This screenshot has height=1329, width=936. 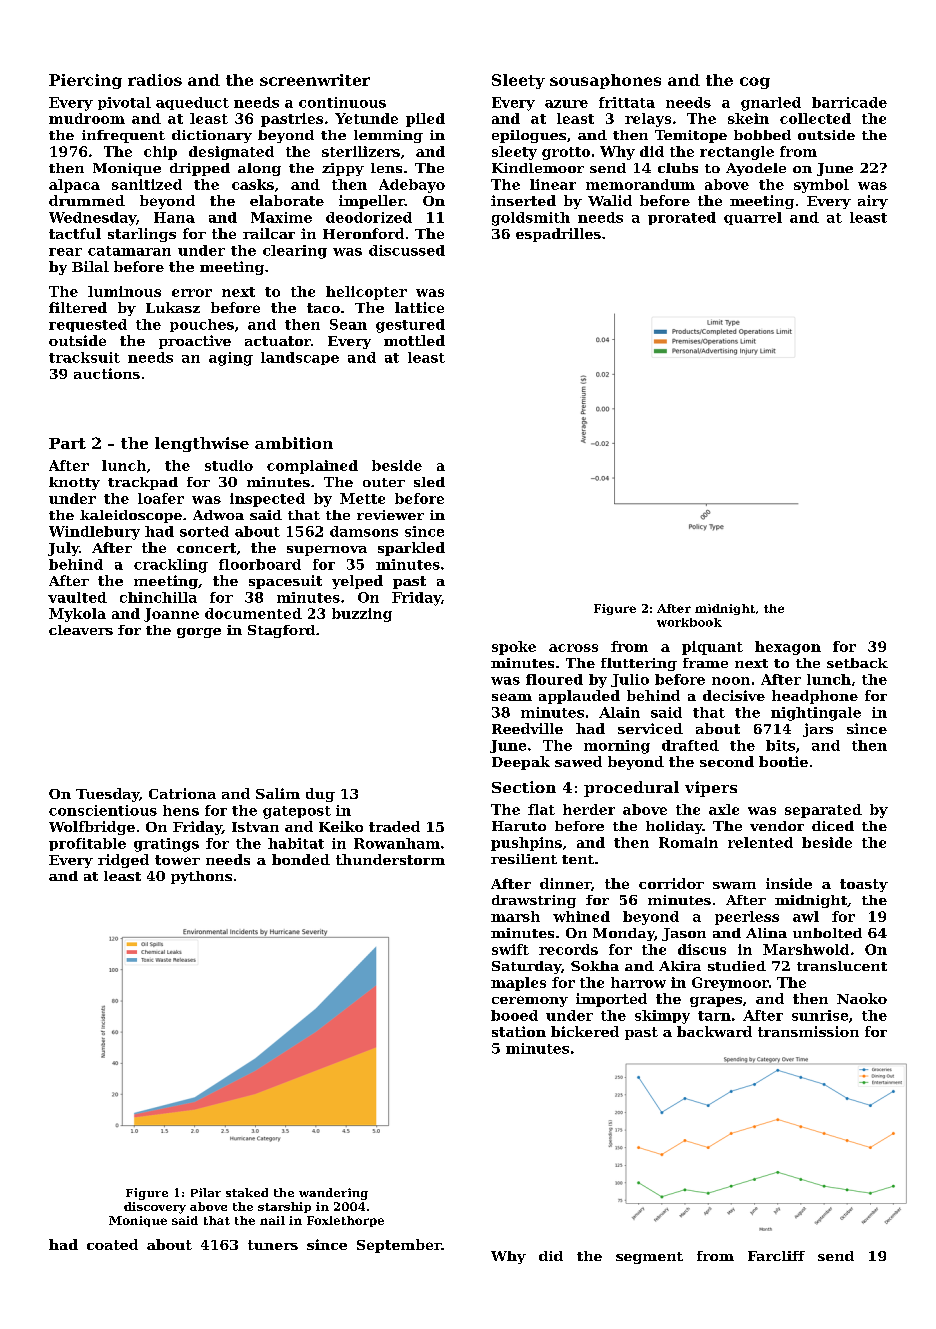 I want to click on coated, so click(x=112, y=1244).
